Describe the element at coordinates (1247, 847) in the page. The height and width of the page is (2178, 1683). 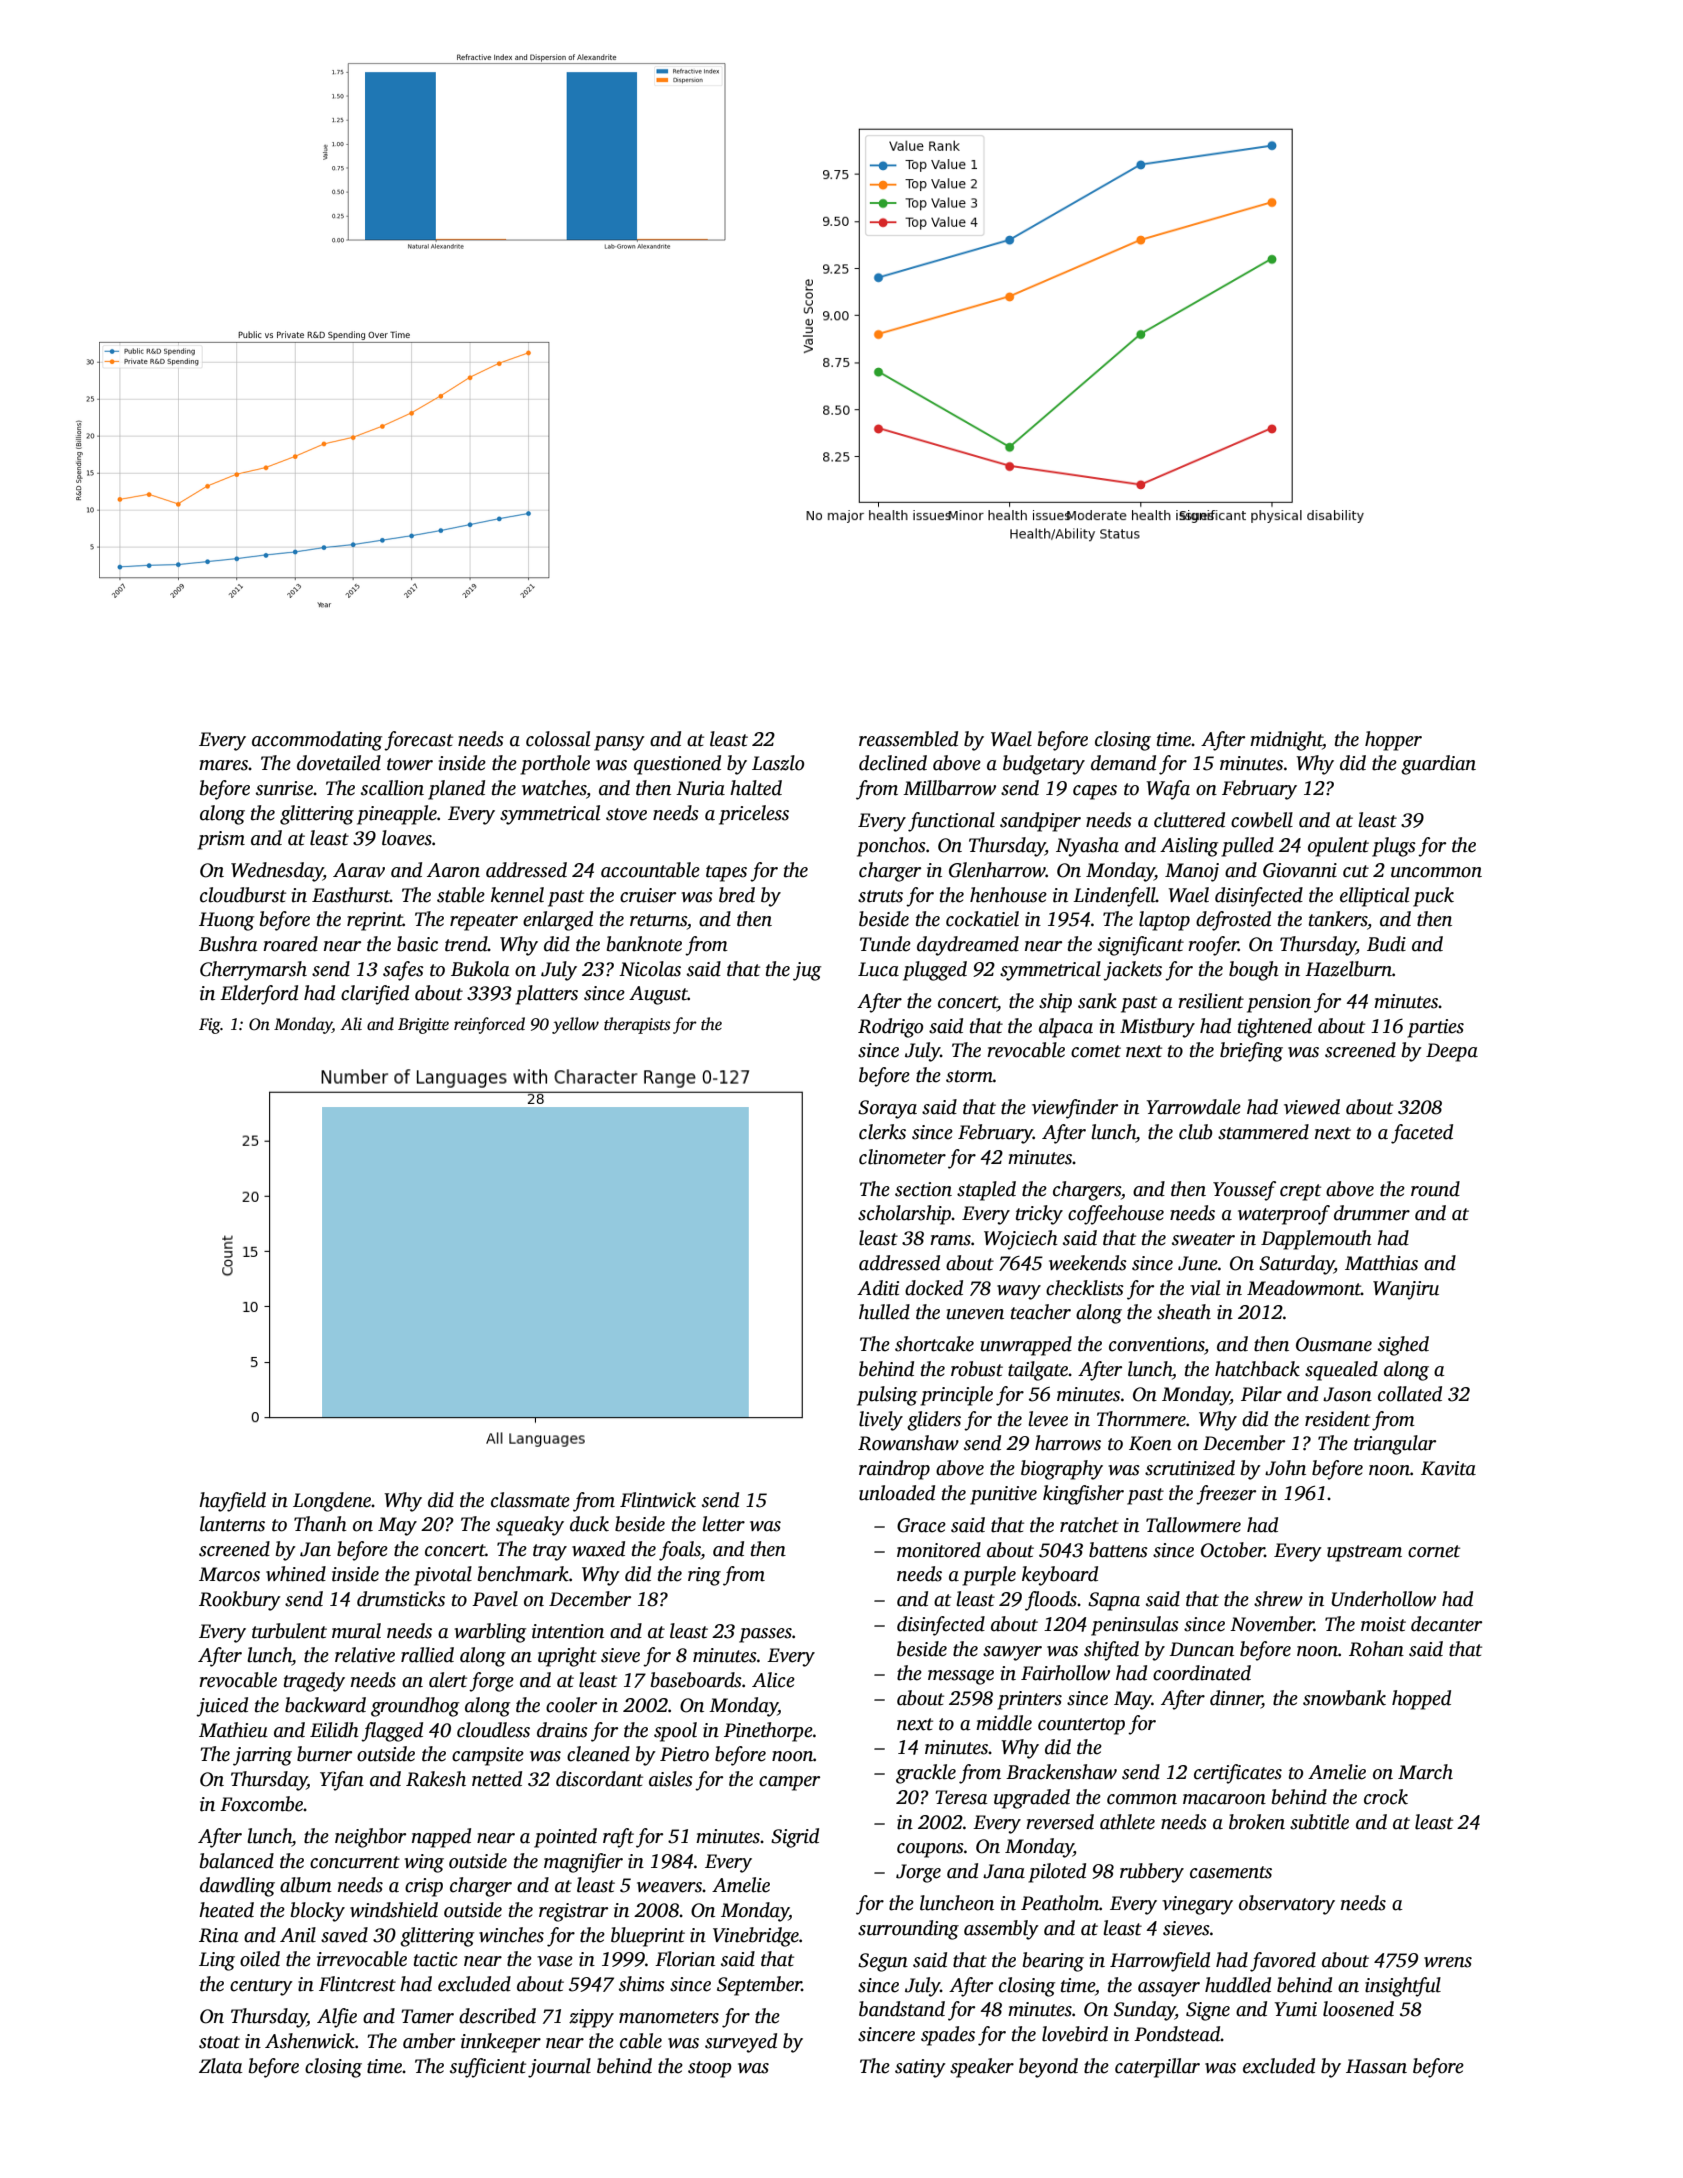
I see `pulled` at that location.
